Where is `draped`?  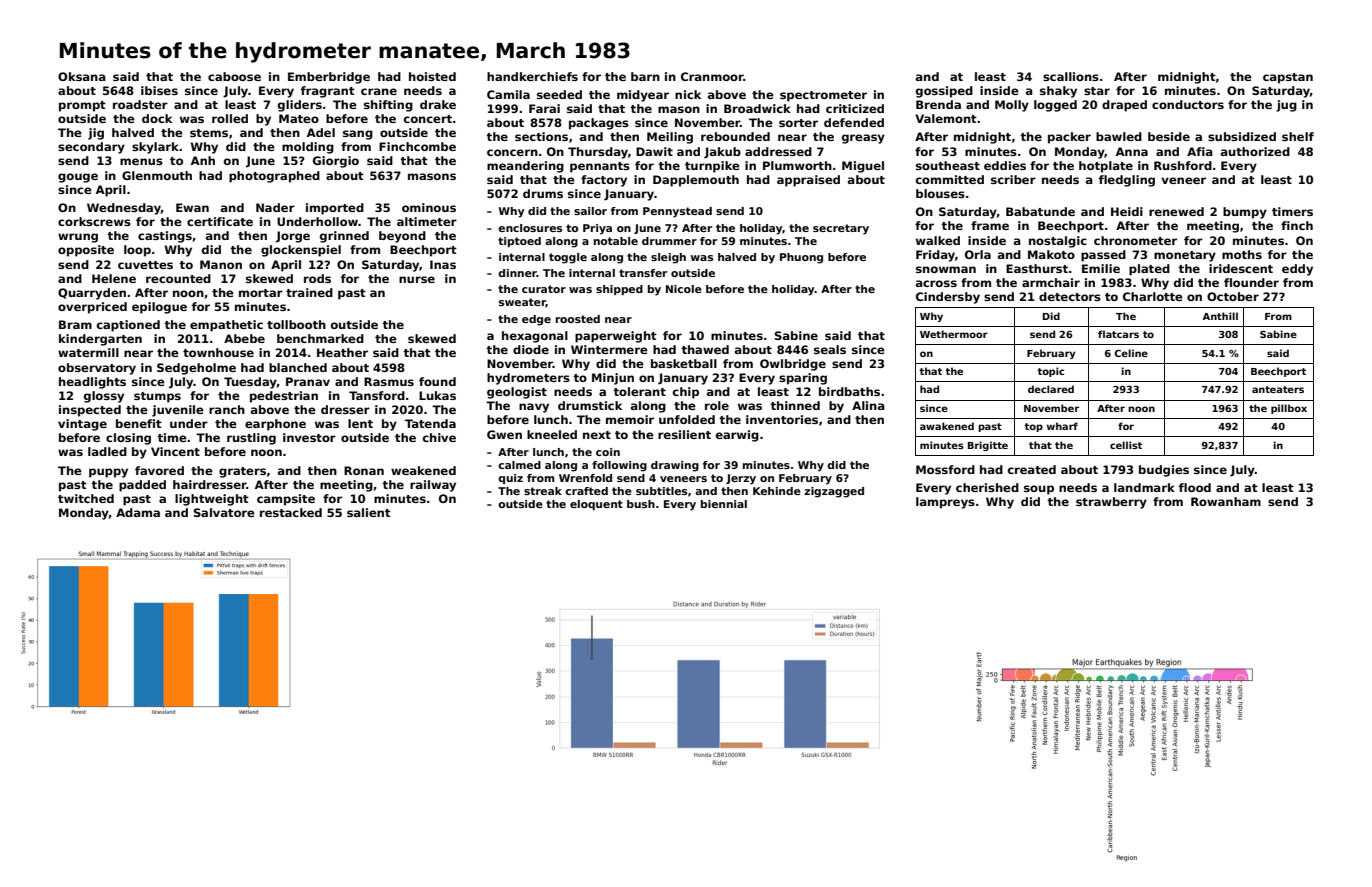 draped is located at coordinates (1124, 106).
